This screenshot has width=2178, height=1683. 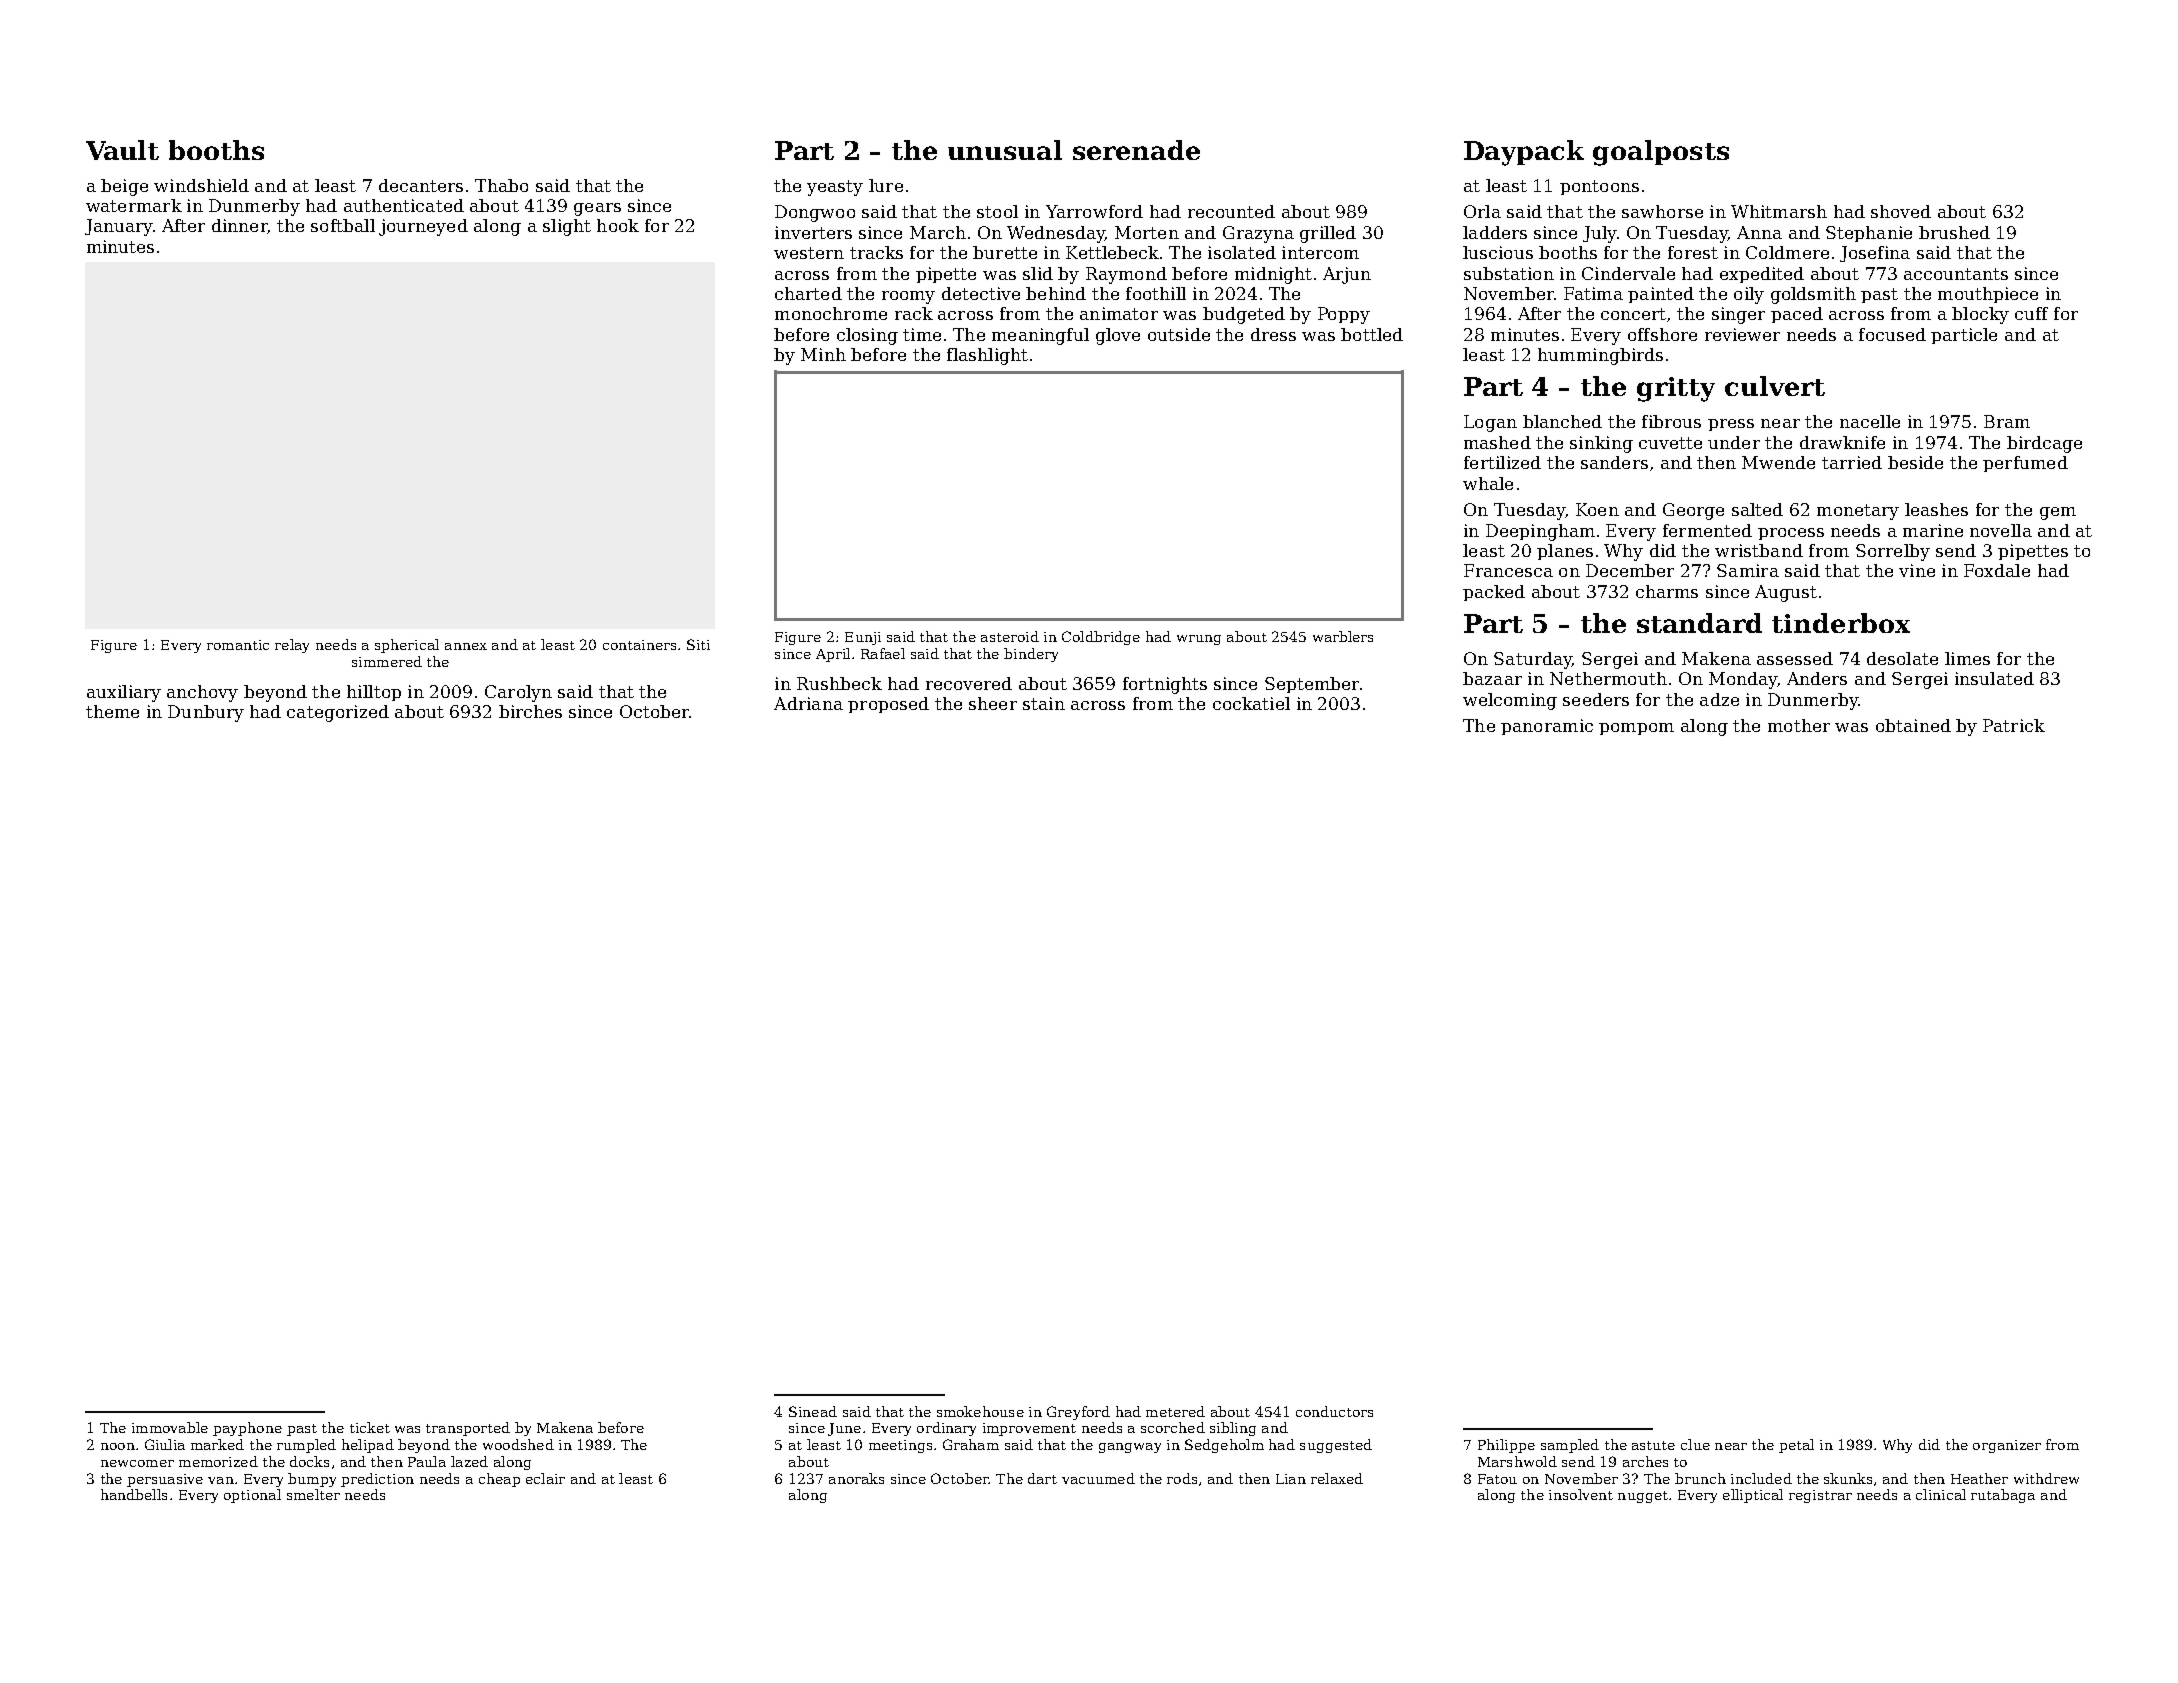 What do you see at coordinates (377, 1480) in the screenshot?
I see `prediction` at bounding box center [377, 1480].
